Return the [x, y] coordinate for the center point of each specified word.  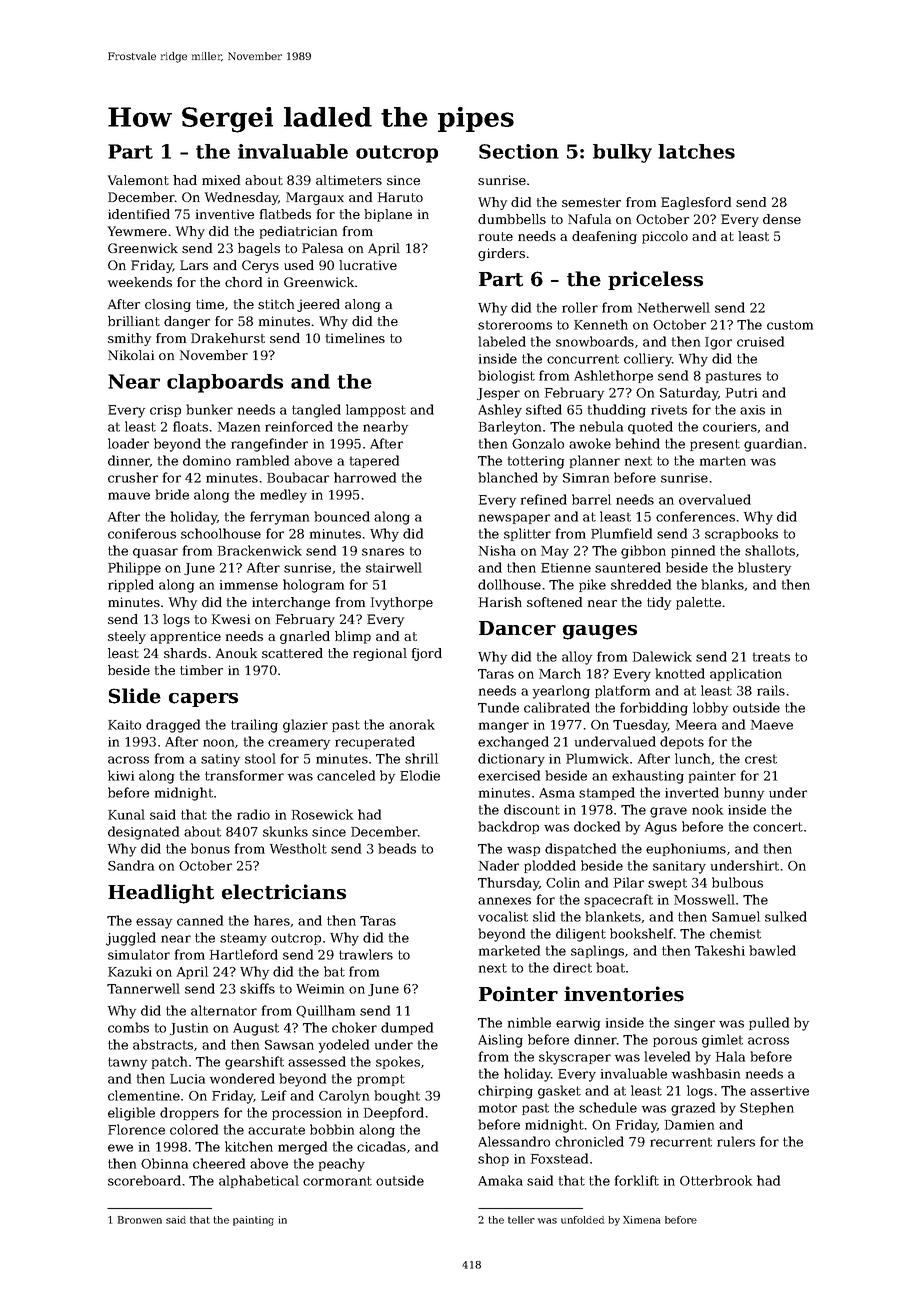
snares [383, 552]
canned [200, 920]
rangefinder [269, 445]
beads [397, 848]
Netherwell [674, 307]
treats [771, 657]
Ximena [641, 1220]
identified [139, 214]
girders [501, 254]
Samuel [736, 916]
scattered [292, 653]
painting [253, 1221]
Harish [500, 602]
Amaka [500, 1180]
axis [752, 410]
